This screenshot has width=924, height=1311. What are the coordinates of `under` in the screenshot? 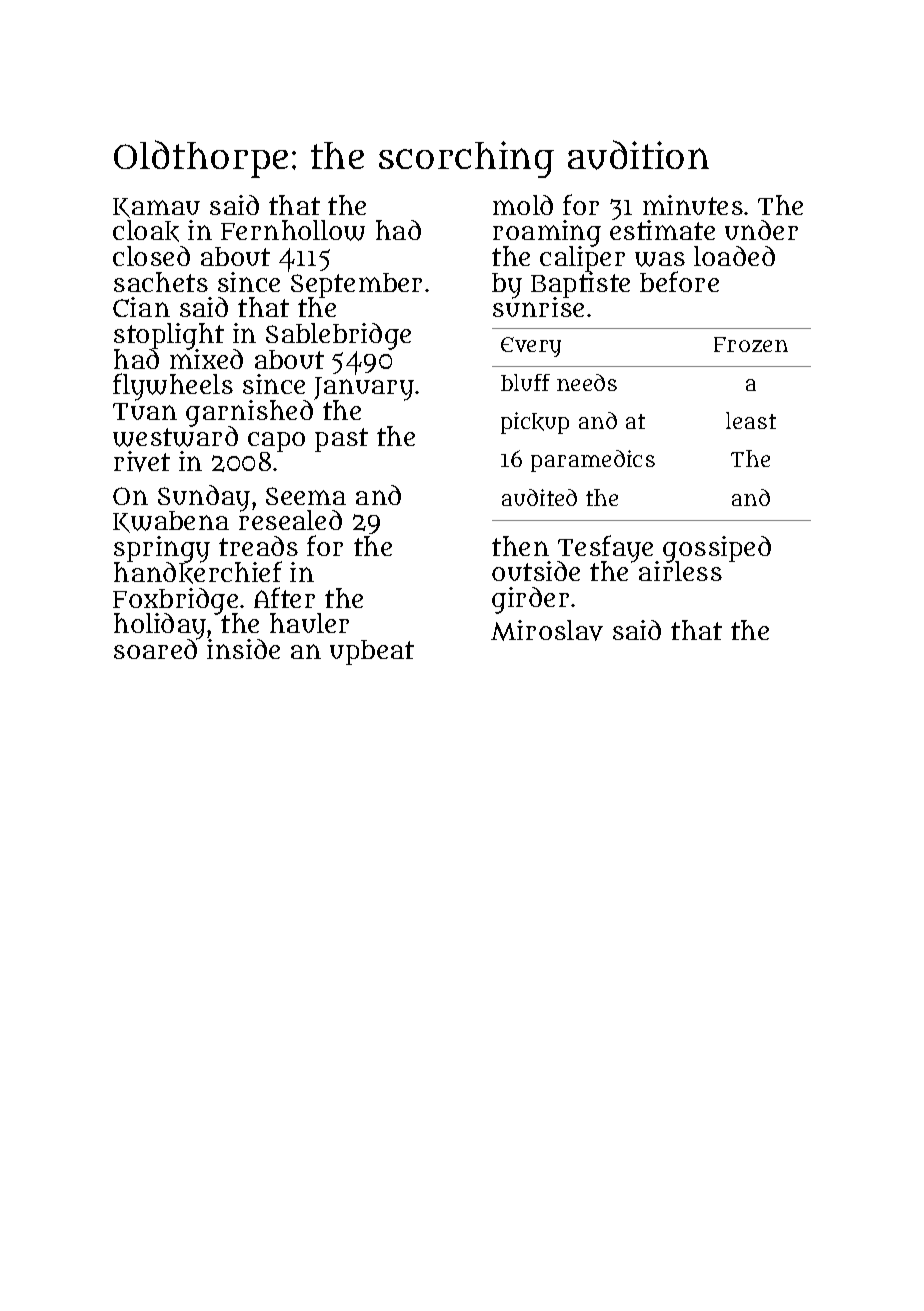 It's located at (761, 230).
